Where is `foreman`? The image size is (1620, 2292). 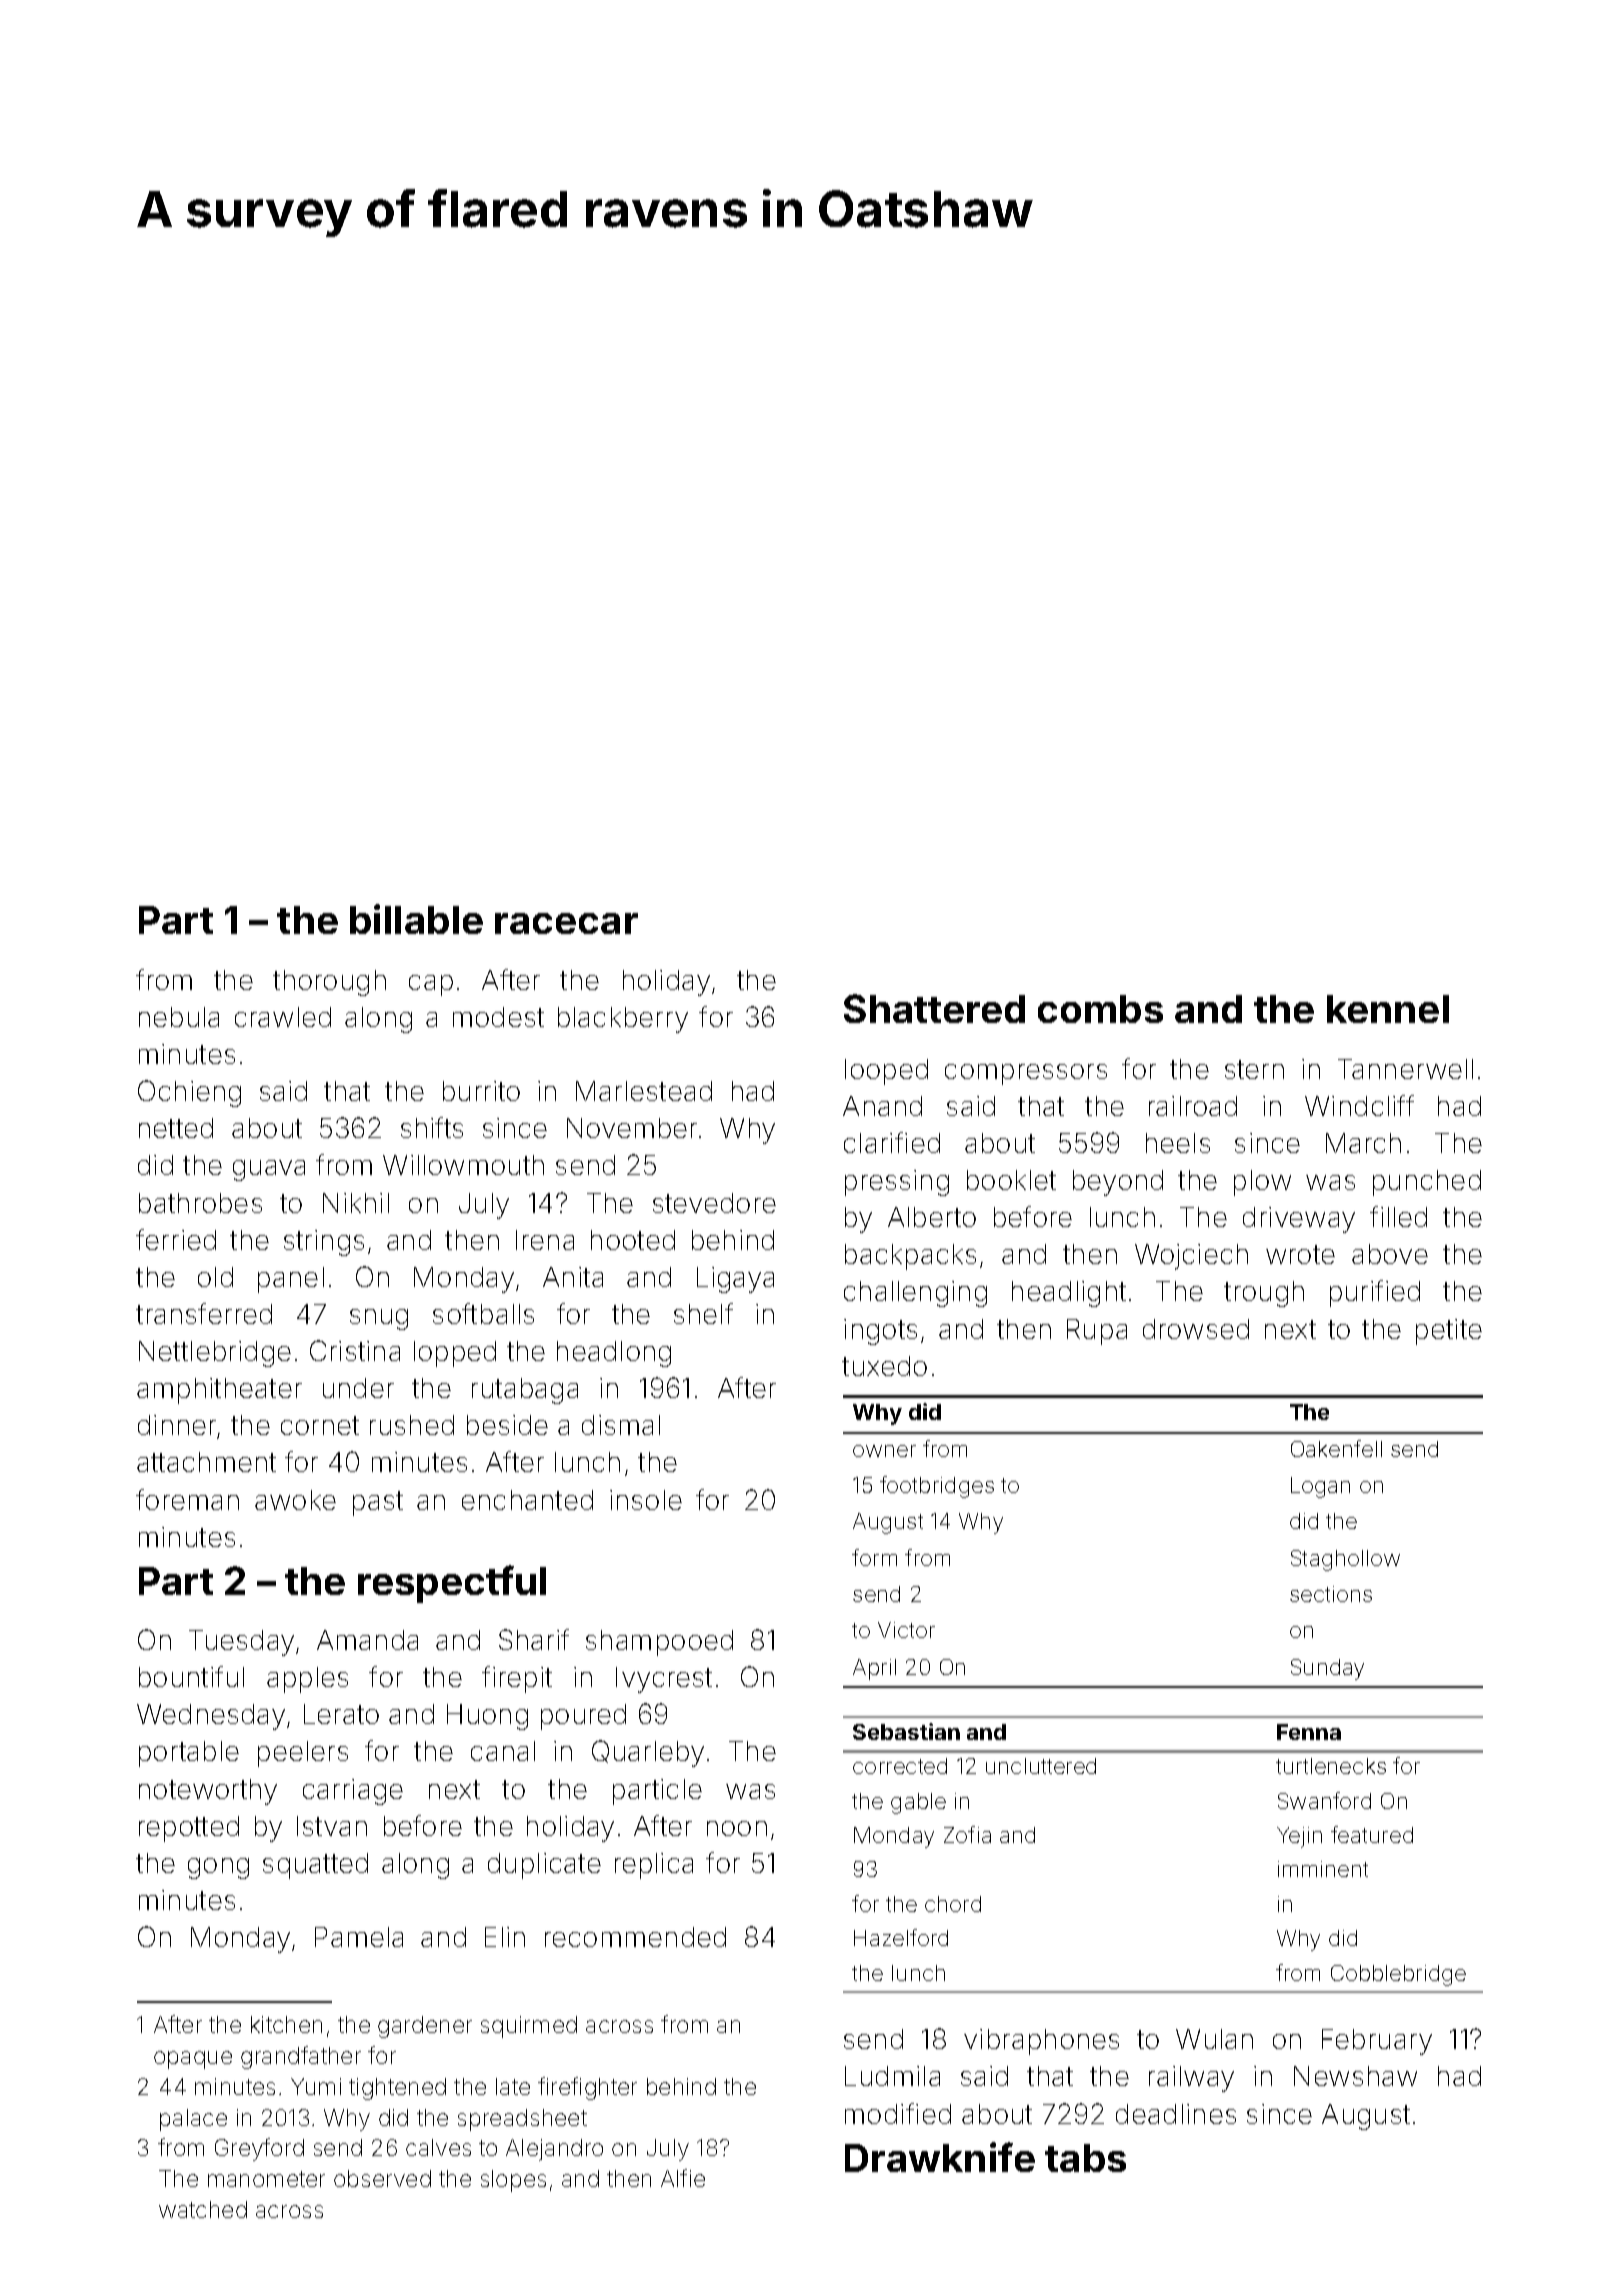 foreman is located at coordinates (187, 1499).
